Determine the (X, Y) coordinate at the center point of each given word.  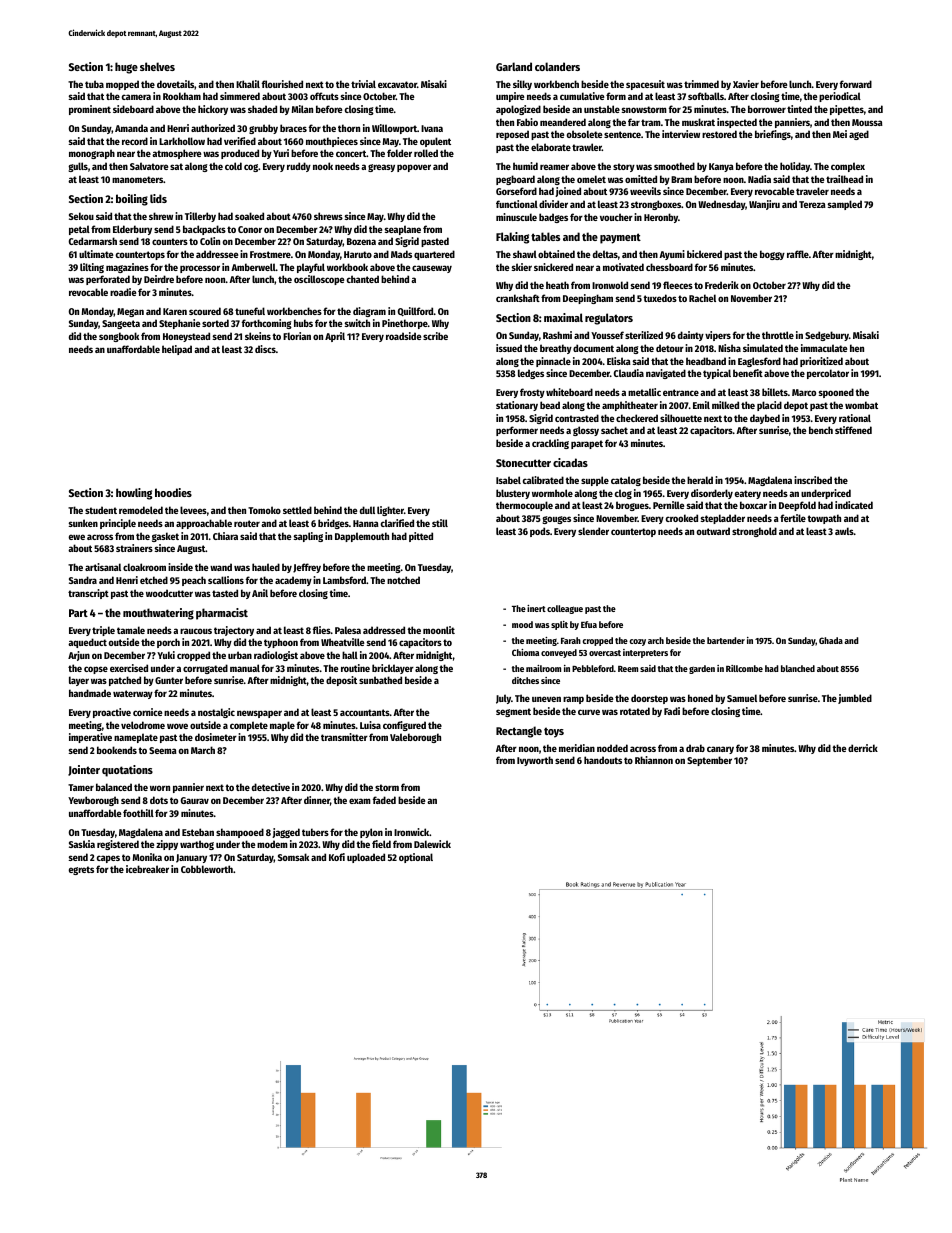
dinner (317, 800)
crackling (550, 444)
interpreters (645, 653)
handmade (90, 693)
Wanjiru (764, 205)
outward (713, 531)
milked (725, 405)
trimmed (701, 84)
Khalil (248, 84)
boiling (132, 200)
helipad (177, 350)
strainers (134, 548)
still (440, 523)
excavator (397, 84)
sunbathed (380, 680)
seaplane (403, 230)
